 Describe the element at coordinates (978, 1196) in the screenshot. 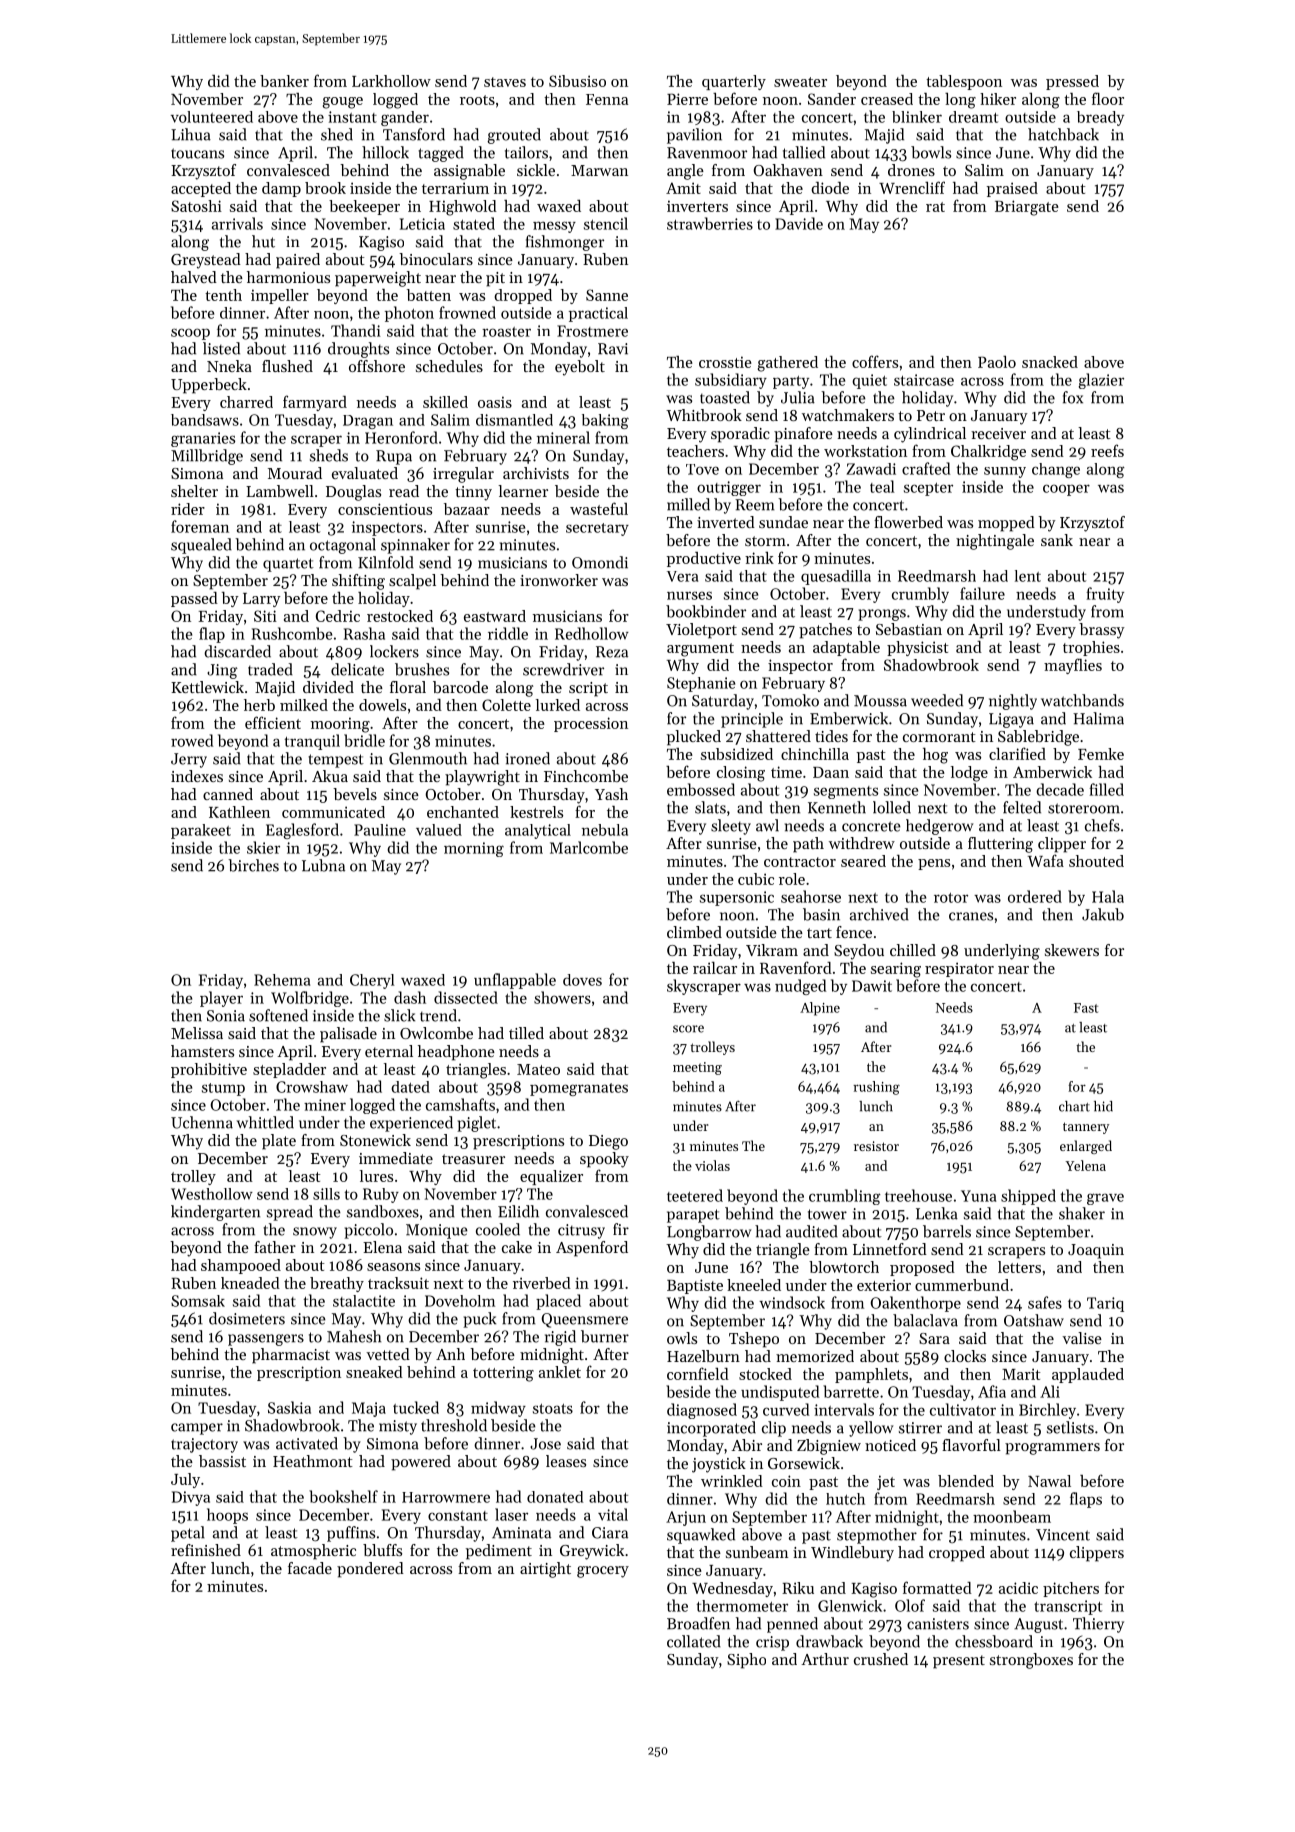

I see `Yuna` at that location.
